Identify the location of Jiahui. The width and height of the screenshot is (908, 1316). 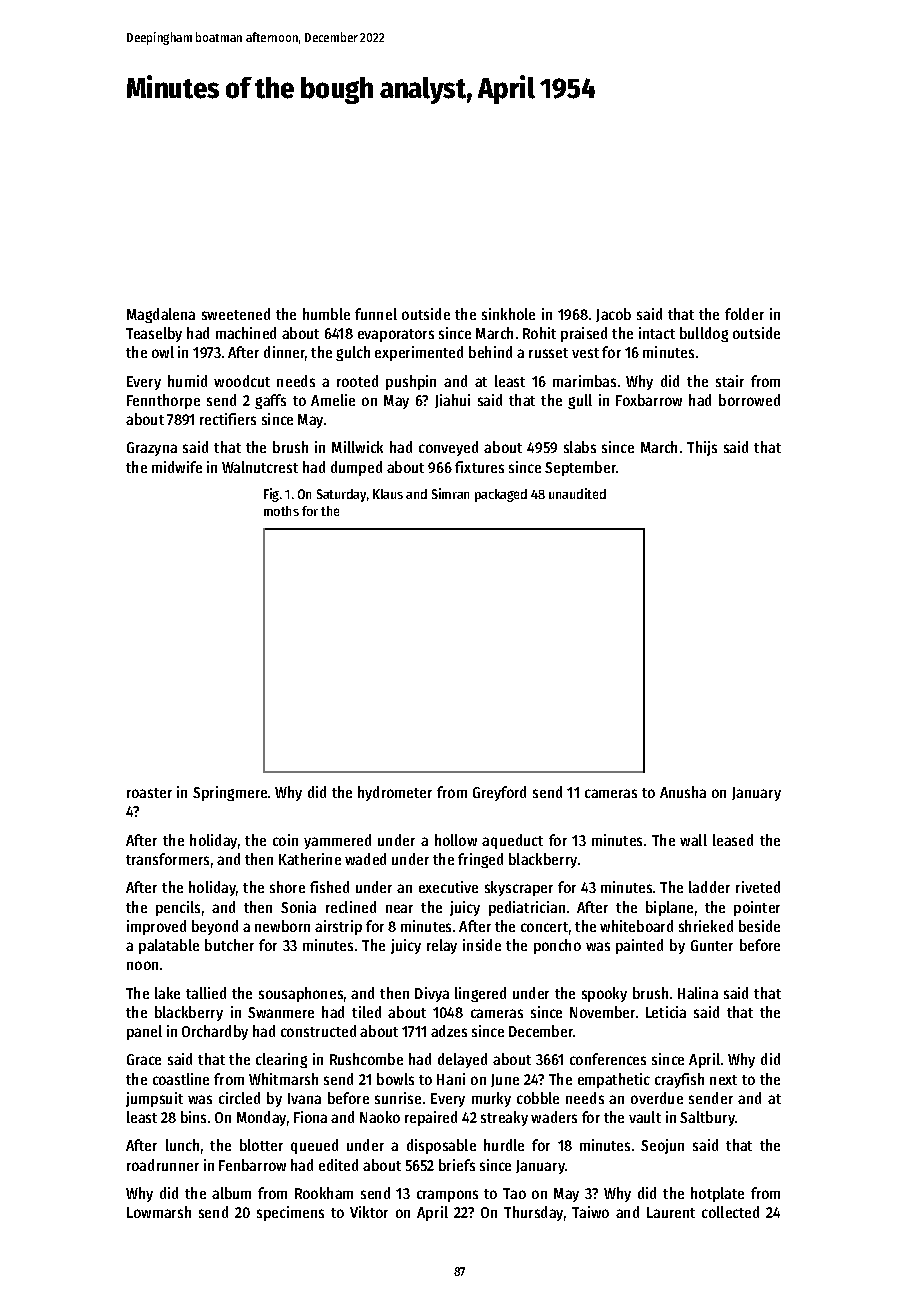
(452, 401).
